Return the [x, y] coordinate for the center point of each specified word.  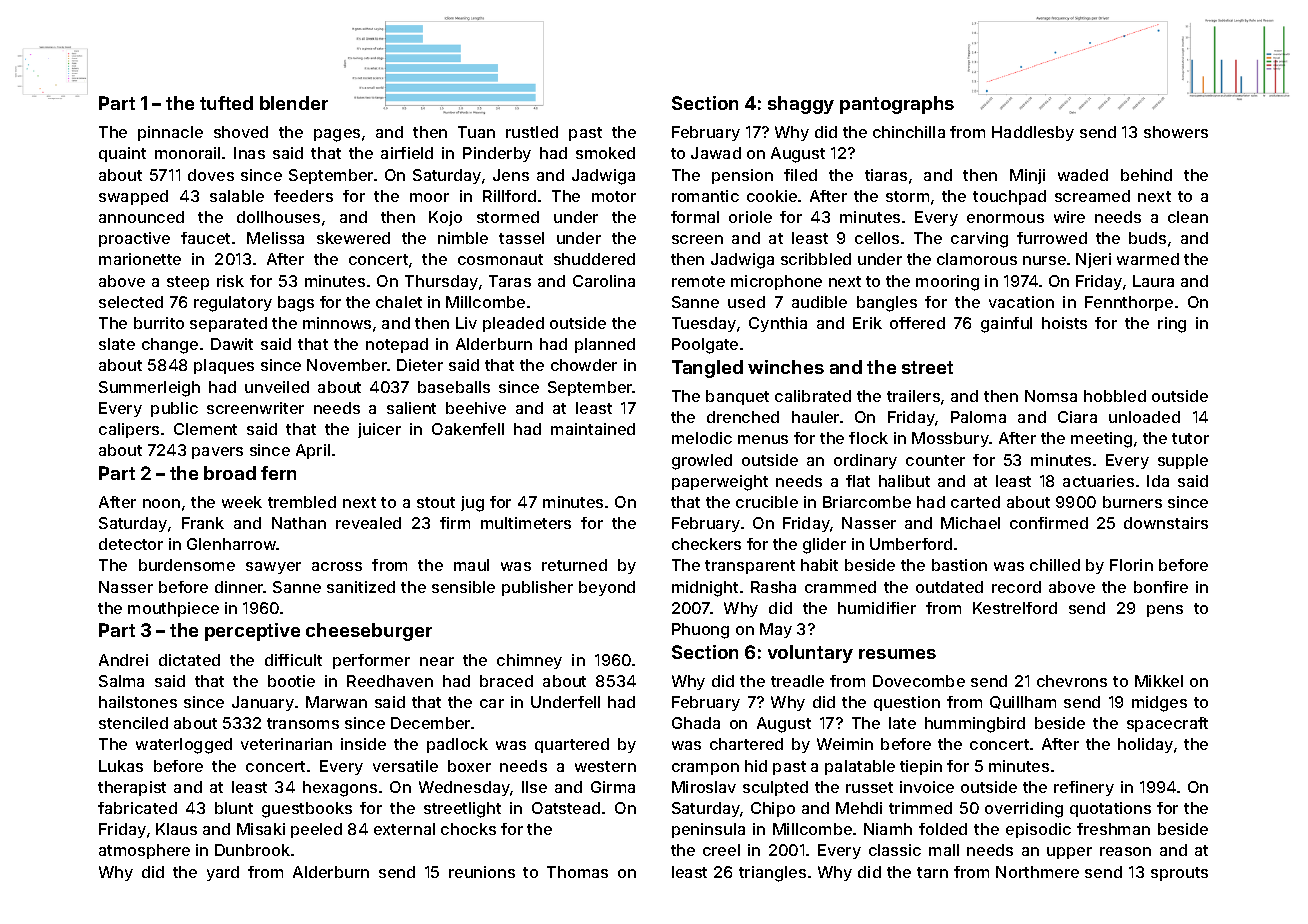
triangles [772, 874]
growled [702, 462]
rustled [532, 132]
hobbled [1115, 396]
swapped [133, 197]
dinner [239, 587]
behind [1146, 175]
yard [223, 873]
